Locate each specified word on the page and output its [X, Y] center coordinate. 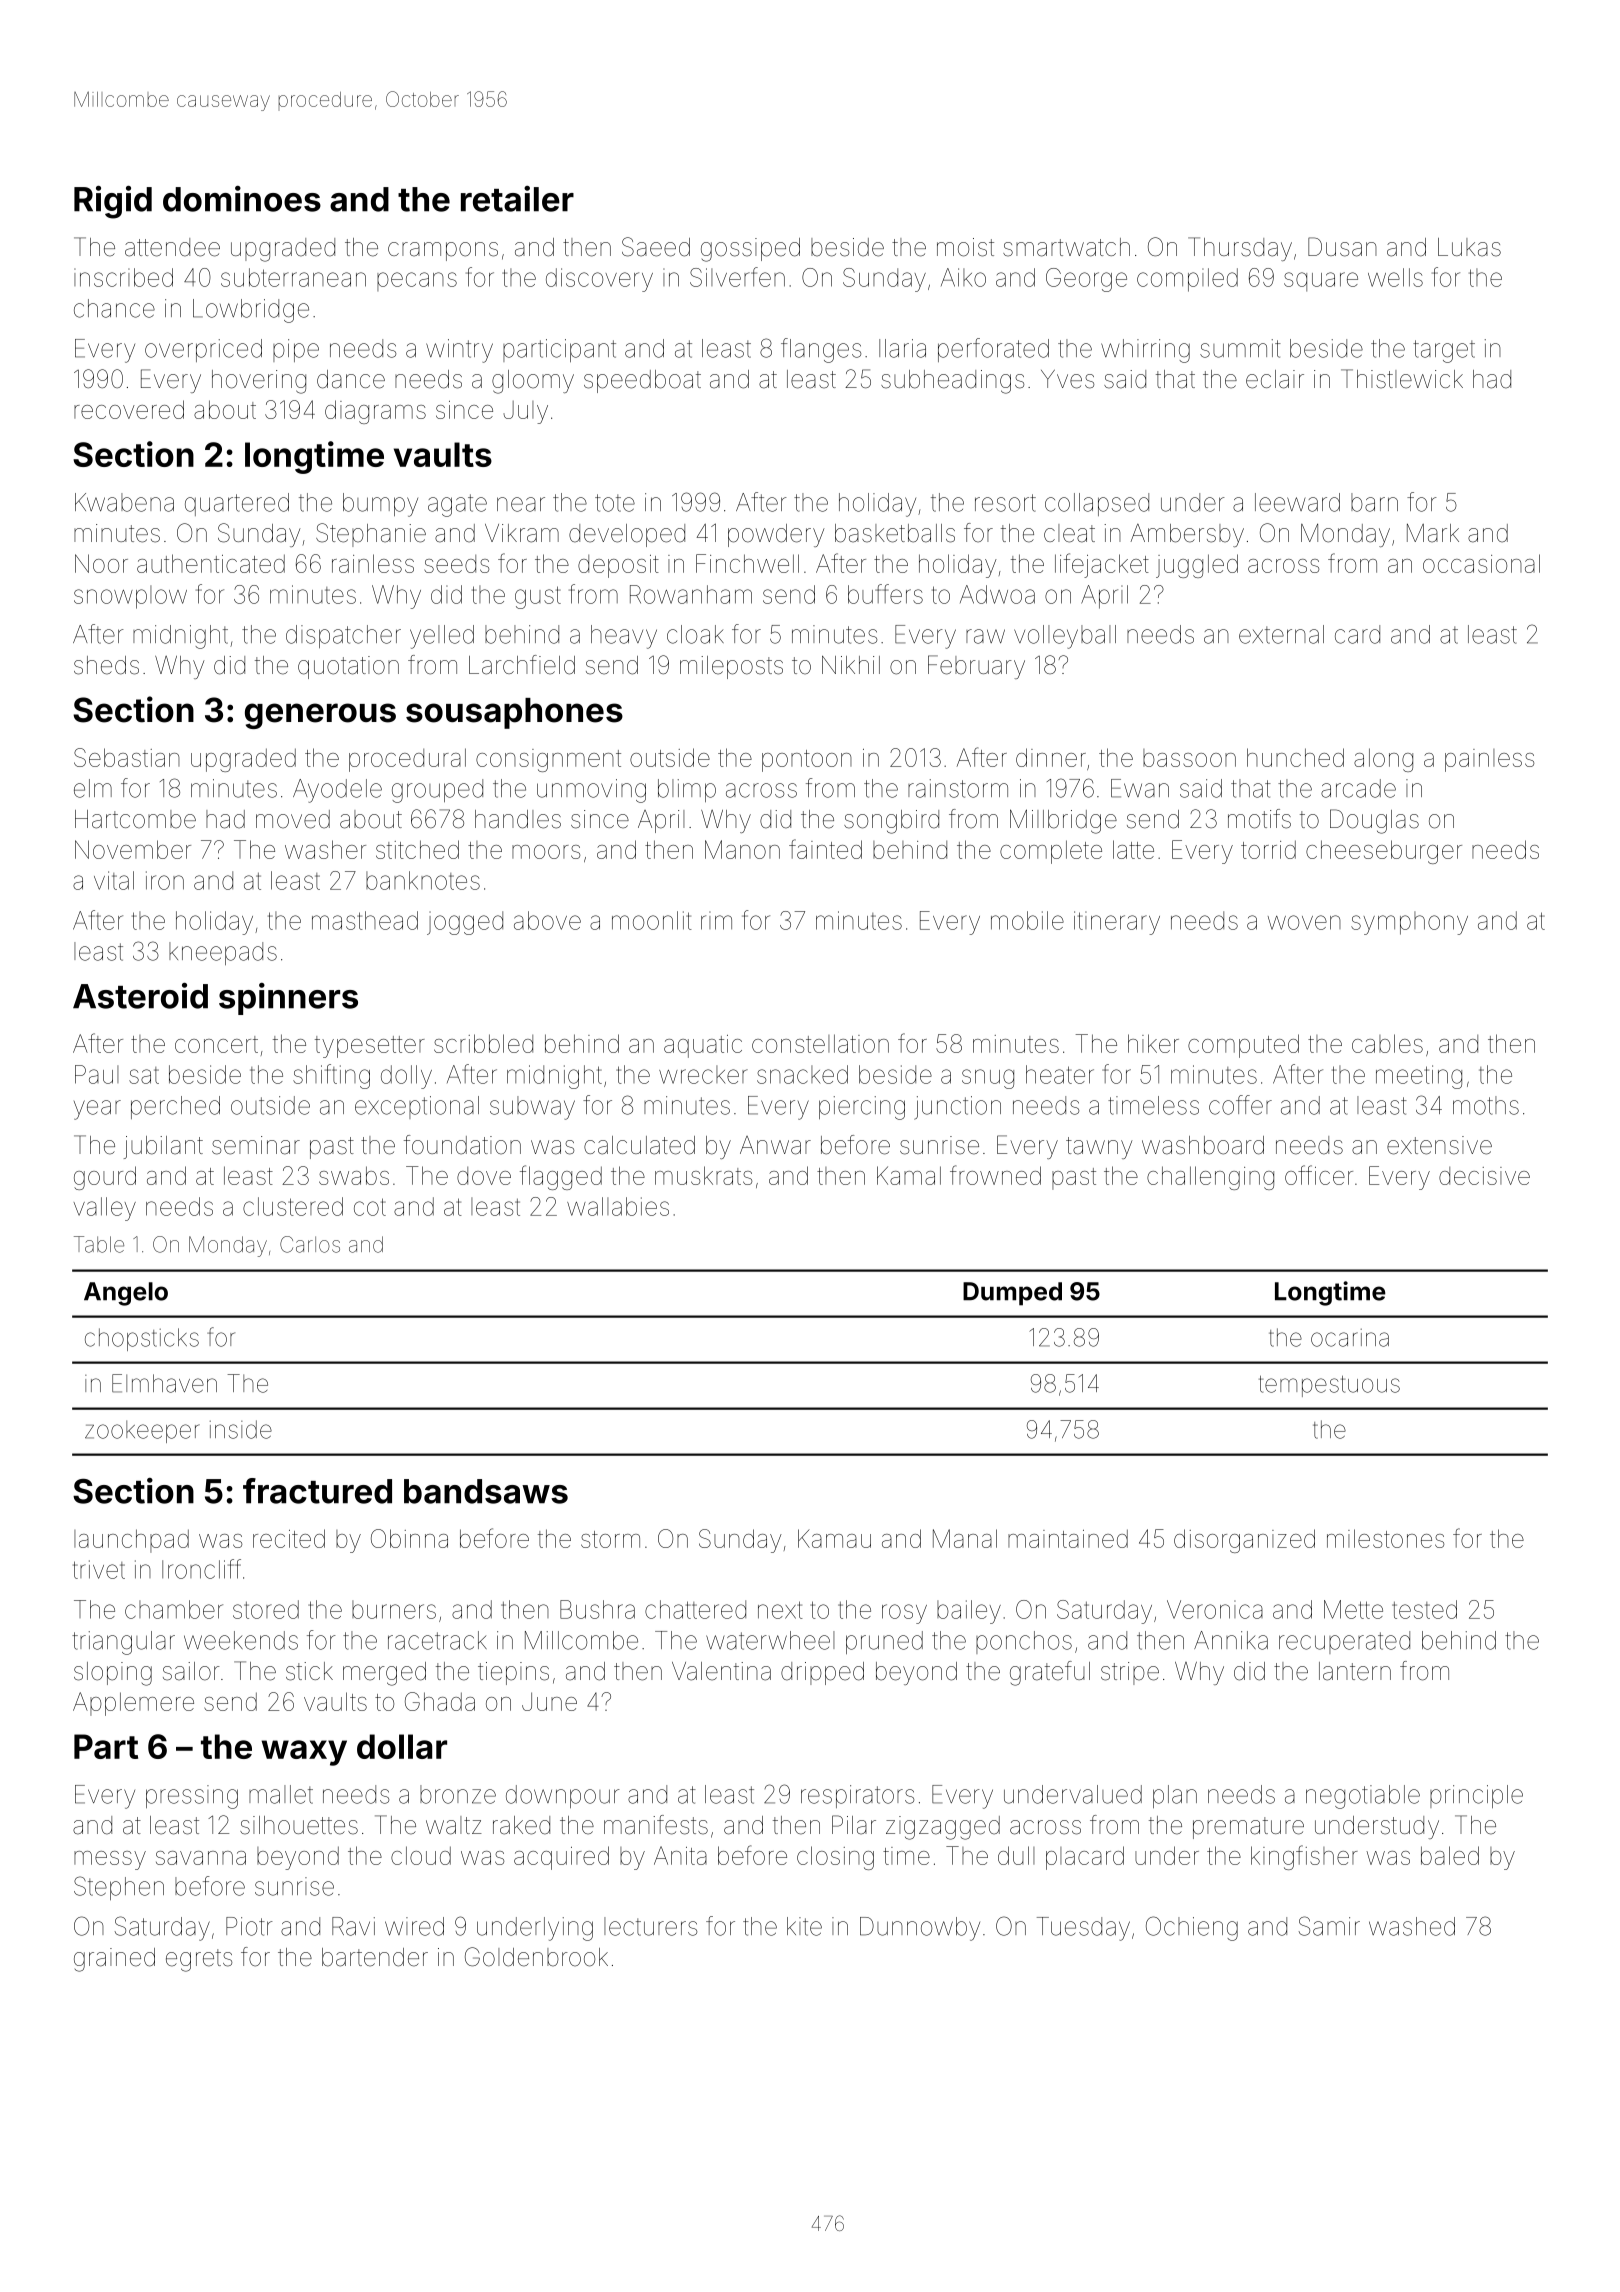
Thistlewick [1402, 379]
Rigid [113, 202]
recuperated [1344, 1642]
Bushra [597, 1609]
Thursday [1240, 249]
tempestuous [1329, 1386]
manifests [656, 1825]
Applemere [133, 1704]
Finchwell [747, 563]
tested [1424, 1609]
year [97, 1110]
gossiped [750, 250]
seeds [456, 564]
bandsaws [486, 1491]
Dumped [1012, 1294]
